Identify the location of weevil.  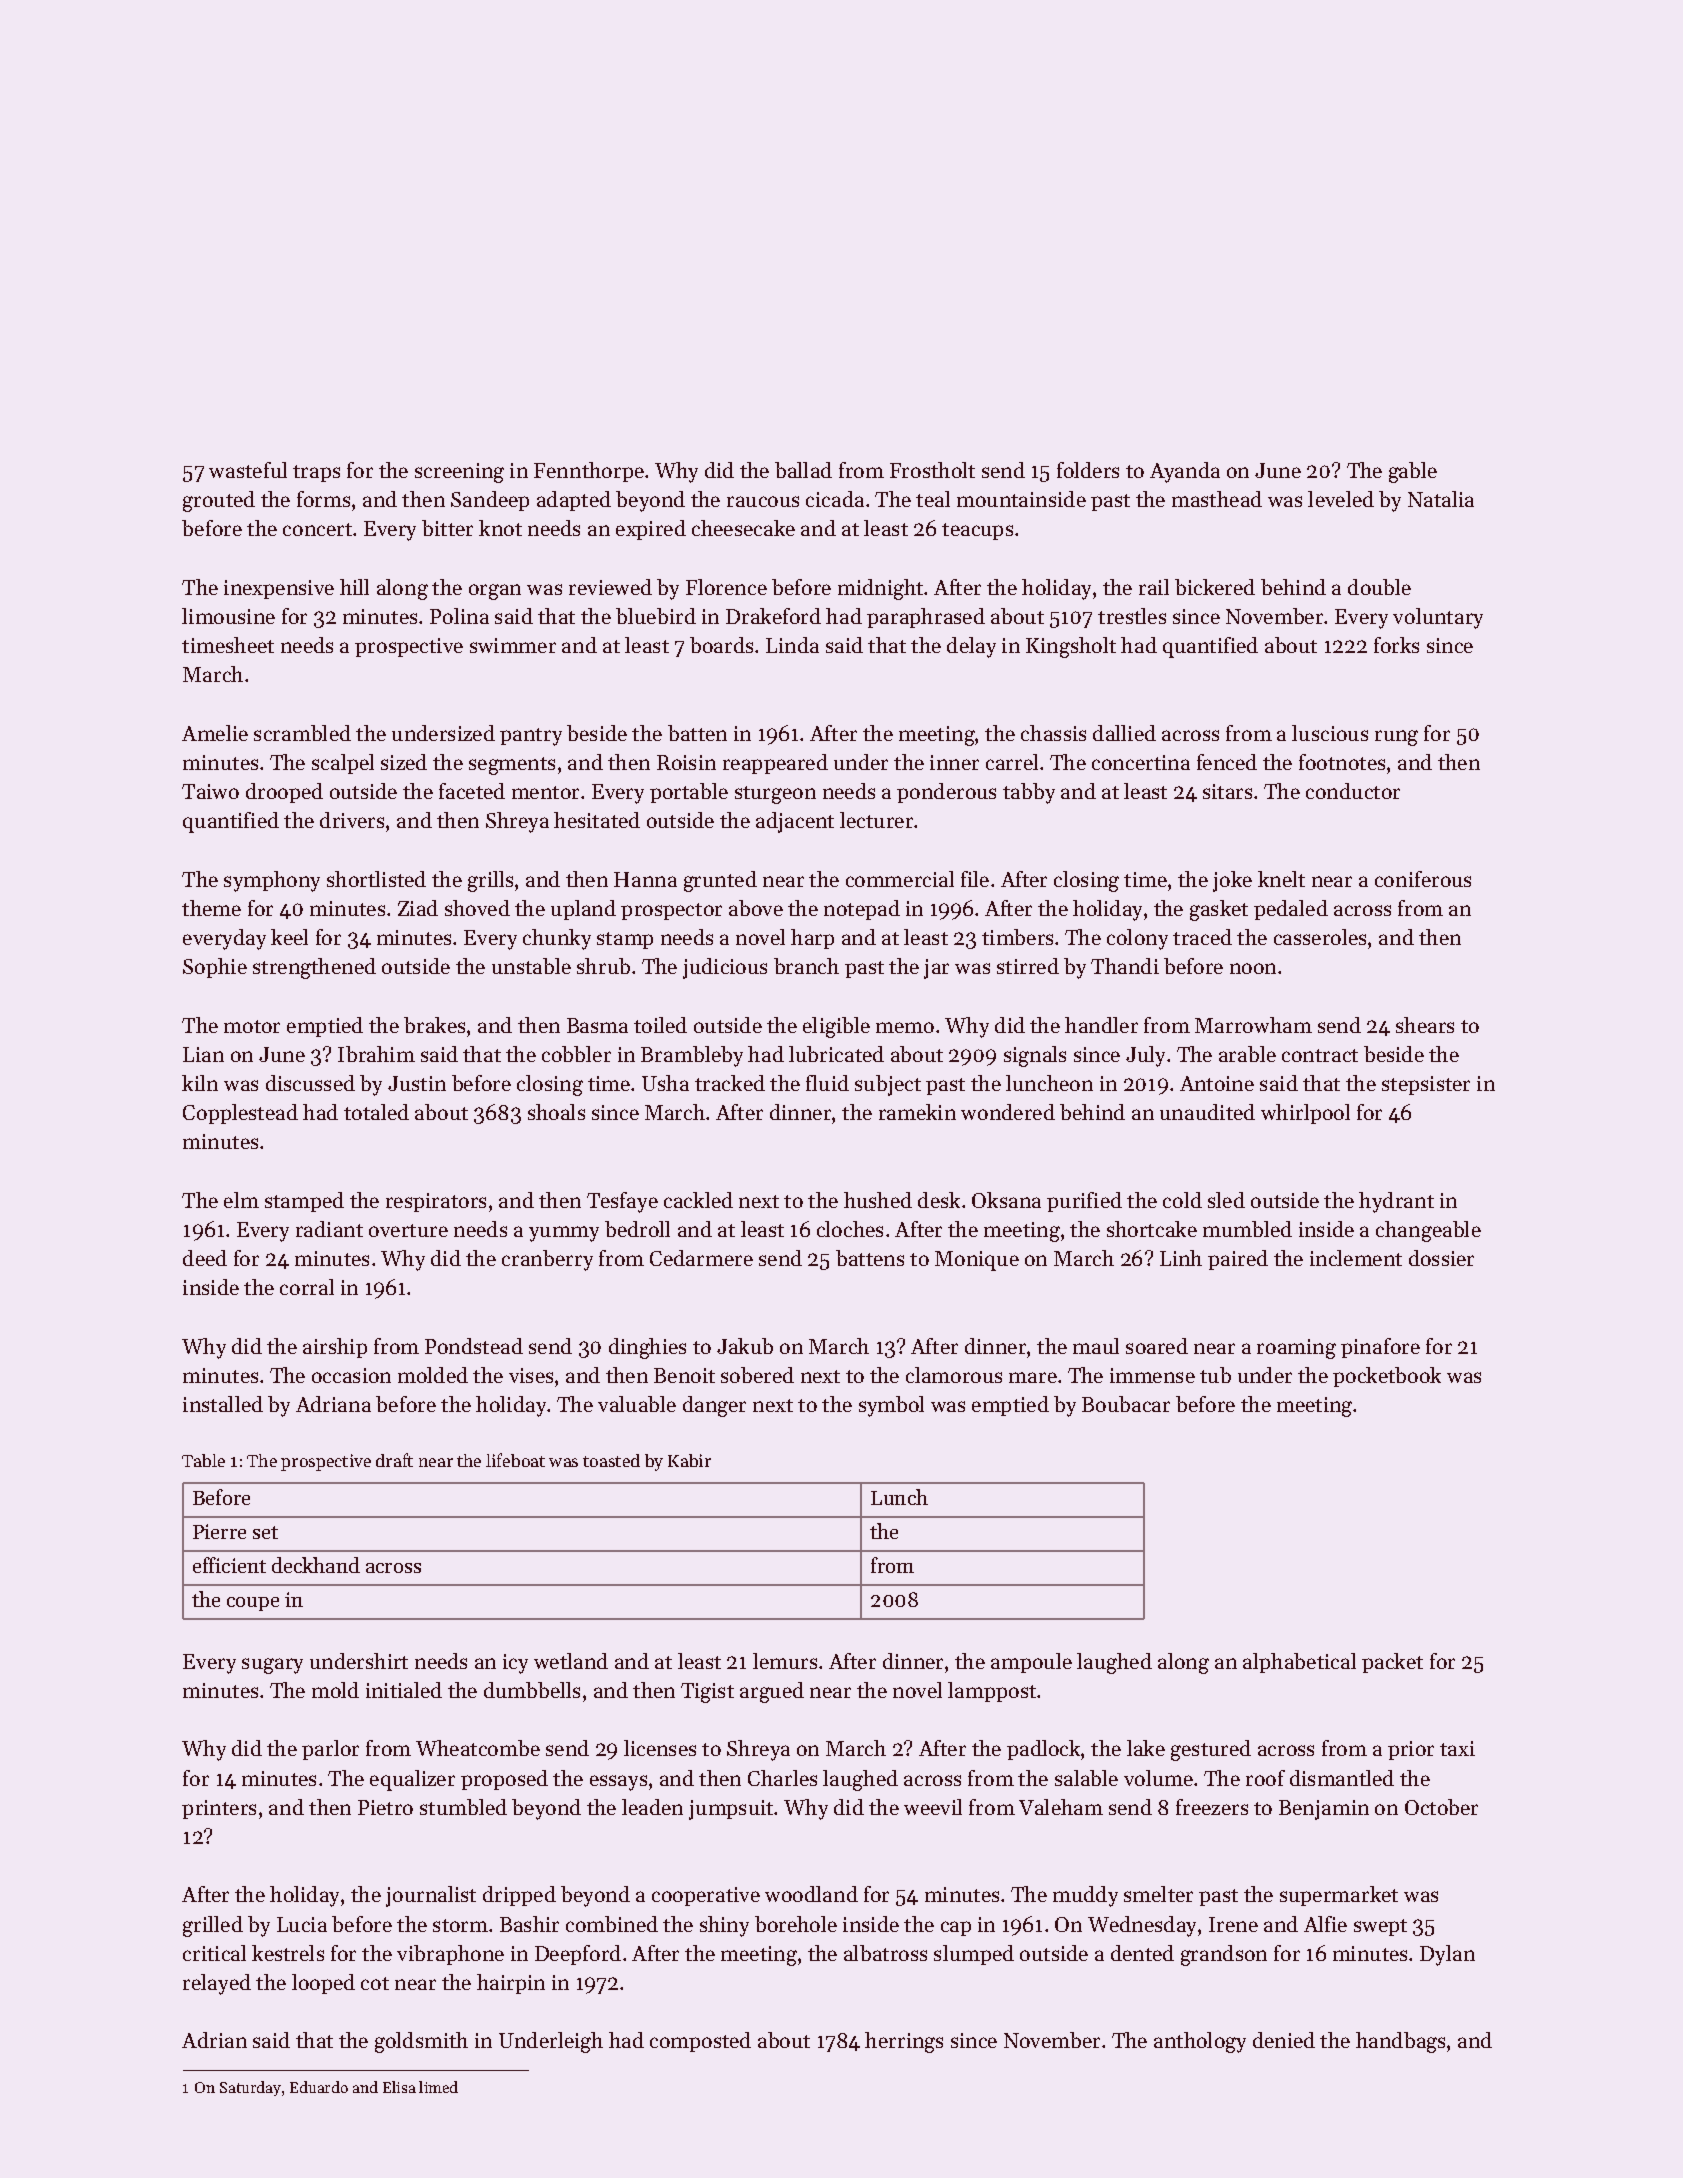
(933, 1807).
